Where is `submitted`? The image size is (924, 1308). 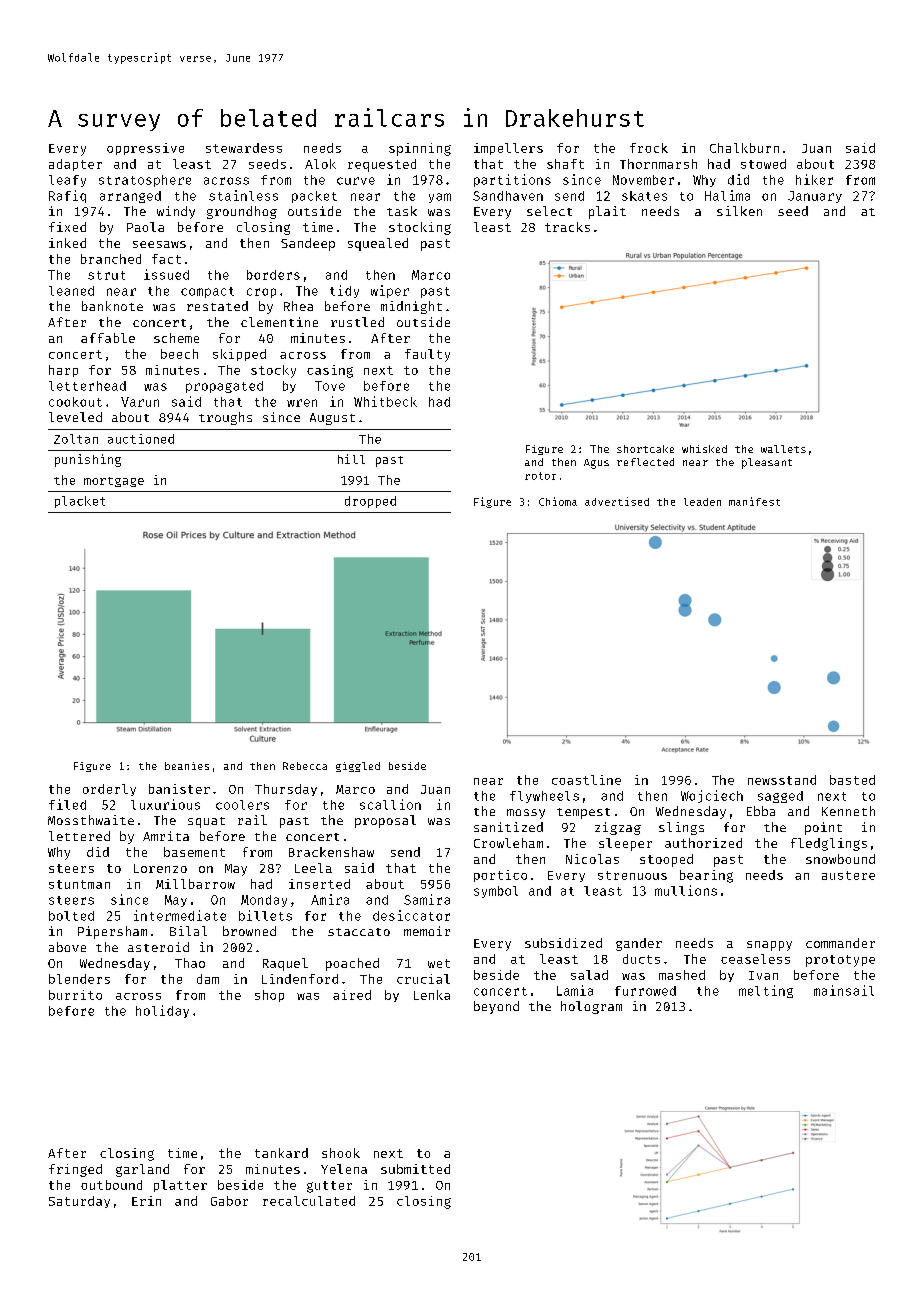 submitted is located at coordinates (415, 1169).
